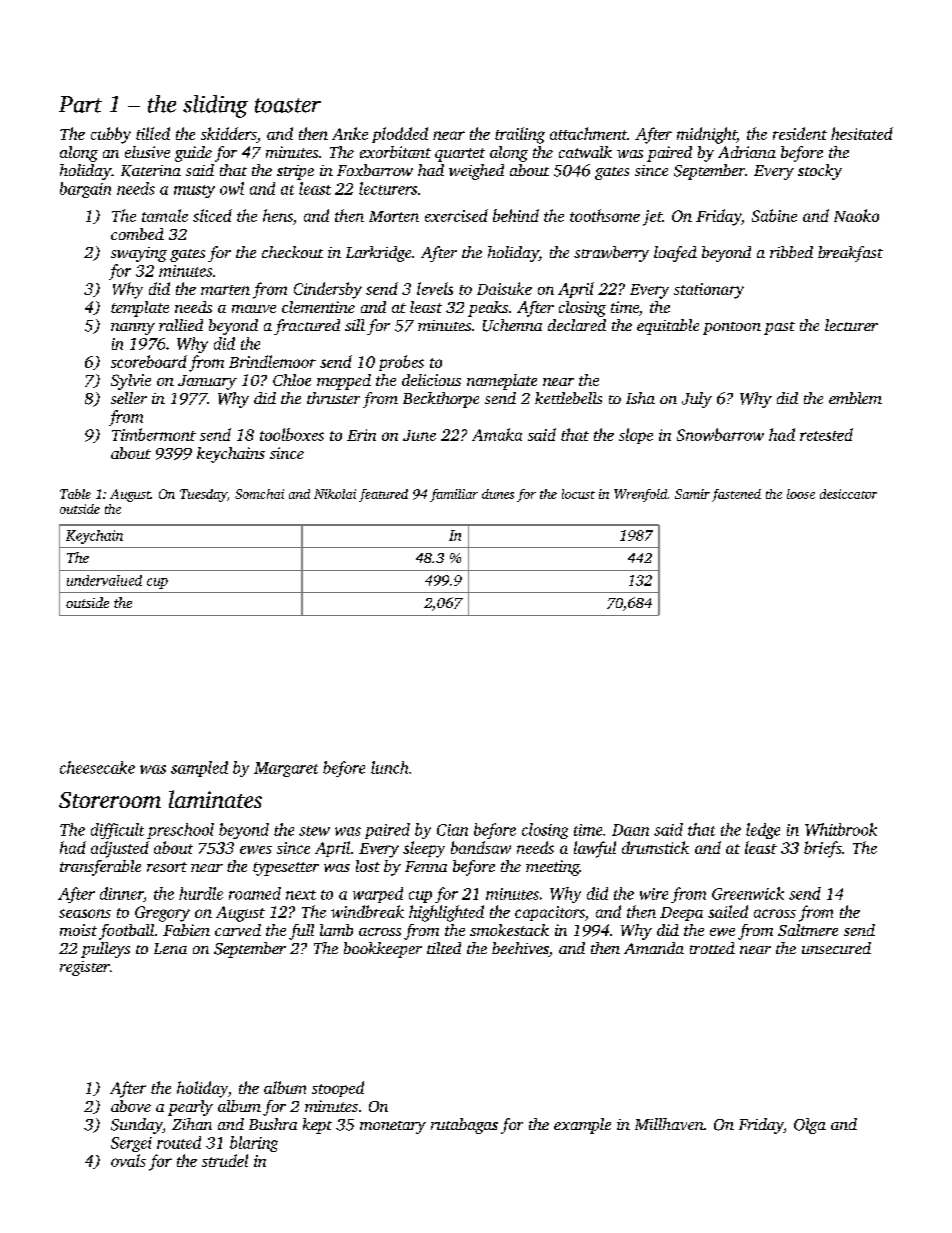 The height and width of the screenshot is (1233, 952). Describe the element at coordinates (630, 830) in the screenshot. I see `Daan` at that location.
